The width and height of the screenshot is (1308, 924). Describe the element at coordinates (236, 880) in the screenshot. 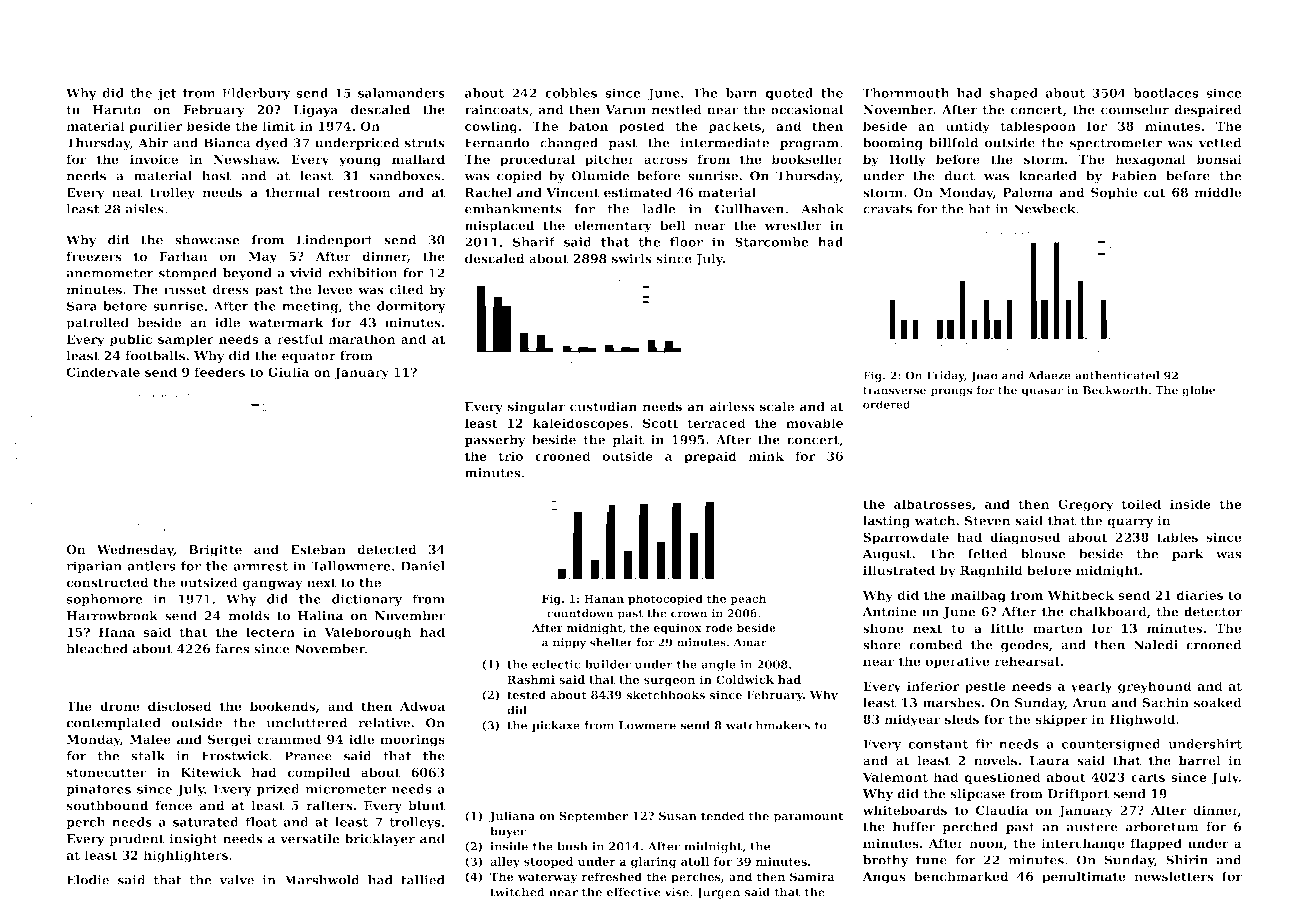

I see `valve` at that location.
